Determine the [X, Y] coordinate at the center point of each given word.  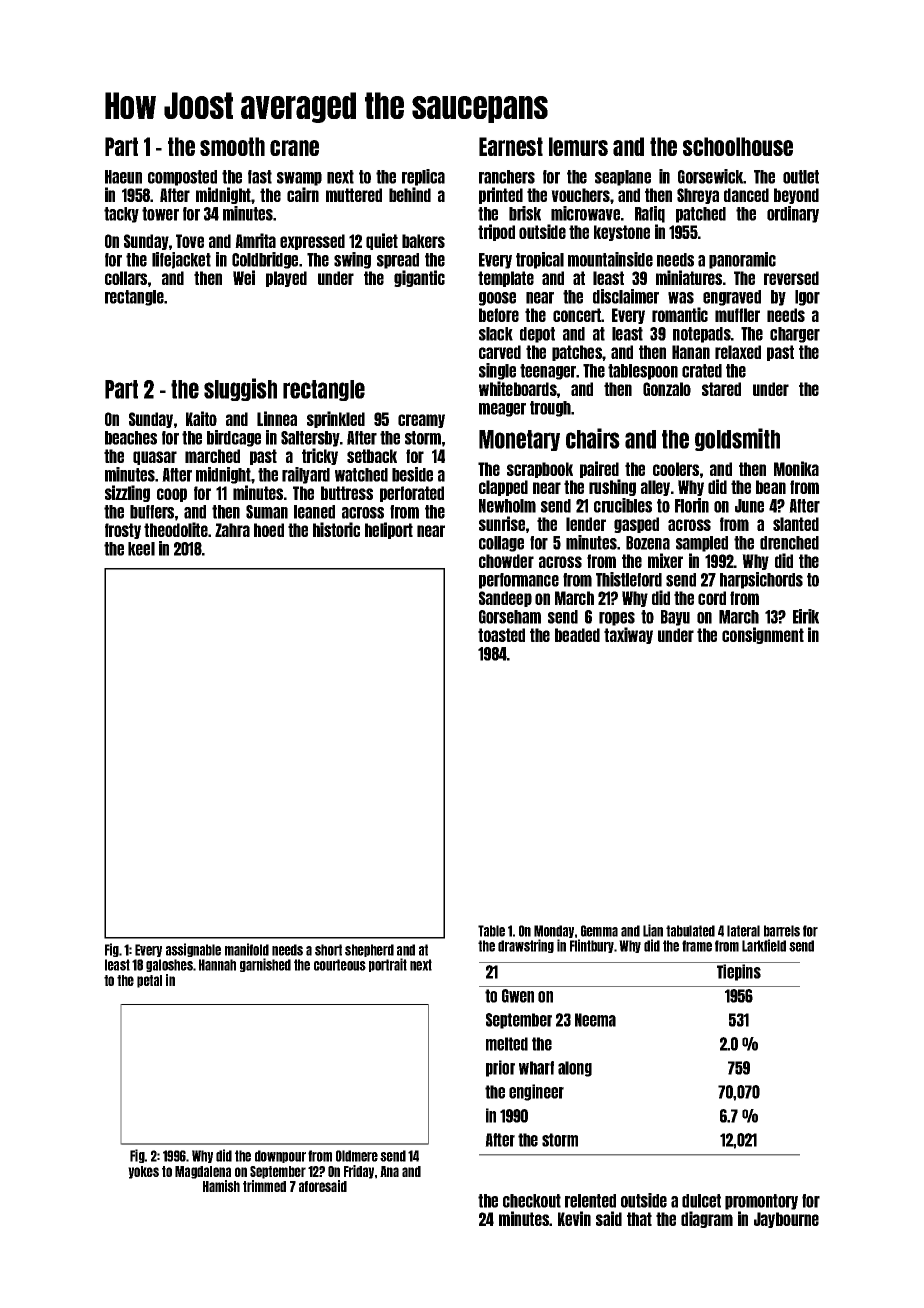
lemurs [578, 146]
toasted [501, 635]
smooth [232, 146]
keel [141, 549]
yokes [143, 1172]
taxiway [628, 635]
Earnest [511, 146]
